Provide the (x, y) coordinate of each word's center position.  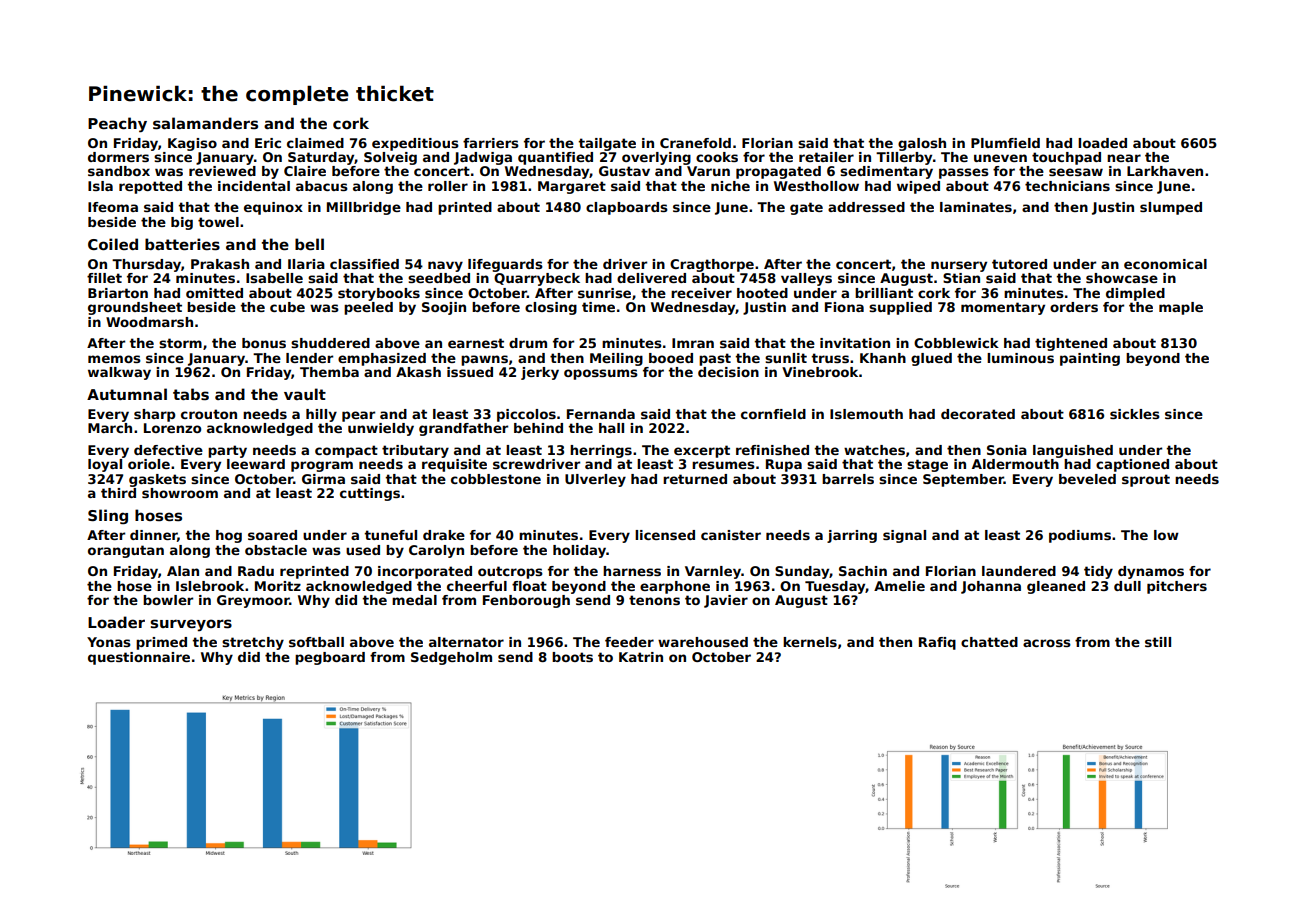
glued (931, 359)
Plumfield (1005, 143)
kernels (810, 642)
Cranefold (695, 143)
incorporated (425, 572)
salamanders (205, 123)
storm (180, 343)
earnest (476, 343)
